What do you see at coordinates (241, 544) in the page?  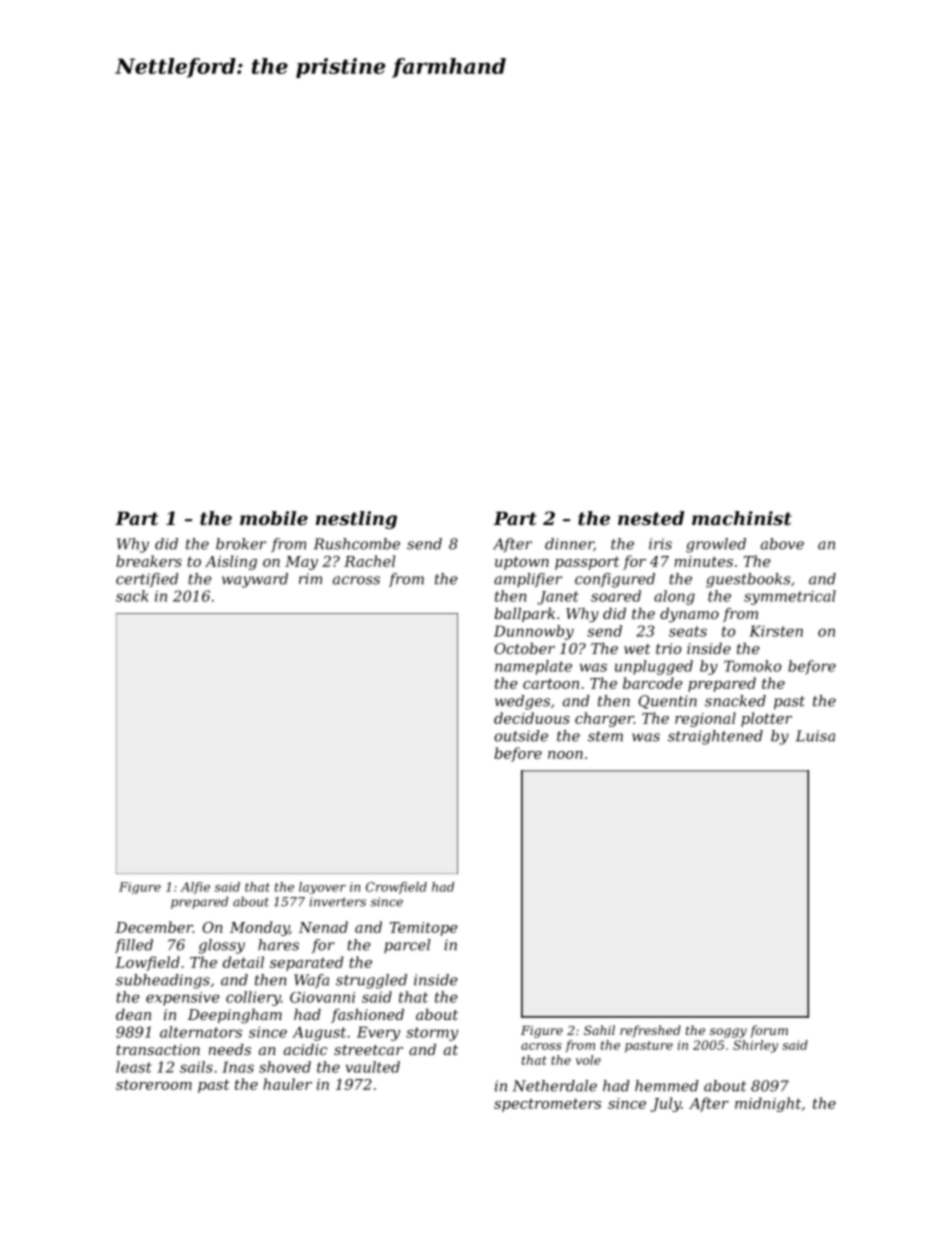 I see `broker` at bounding box center [241, 544].
